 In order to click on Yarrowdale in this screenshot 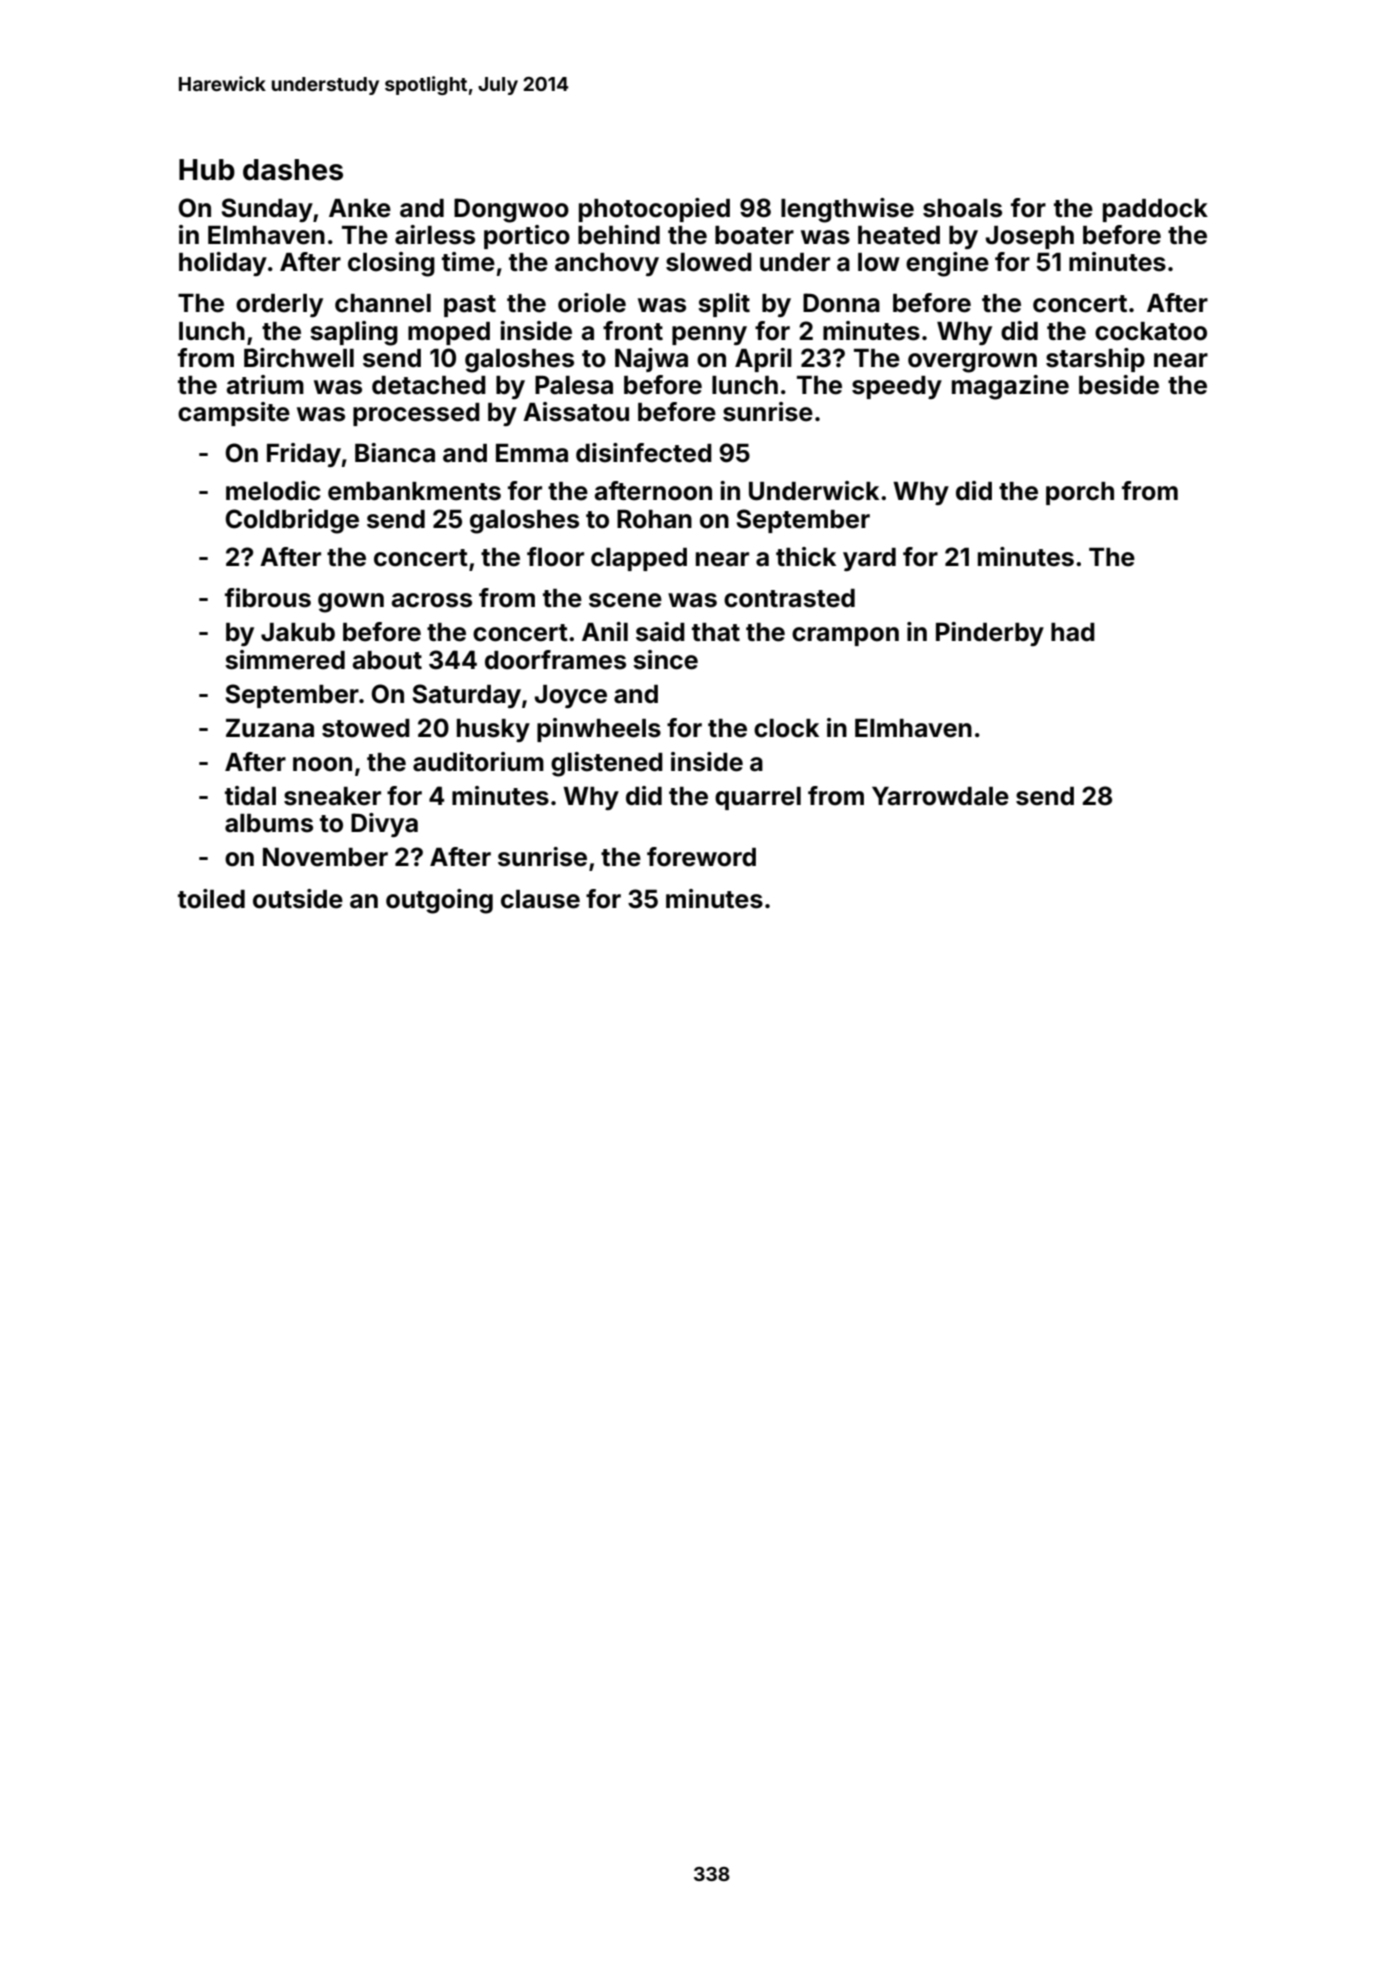, I will do `click(940, 796)`.
